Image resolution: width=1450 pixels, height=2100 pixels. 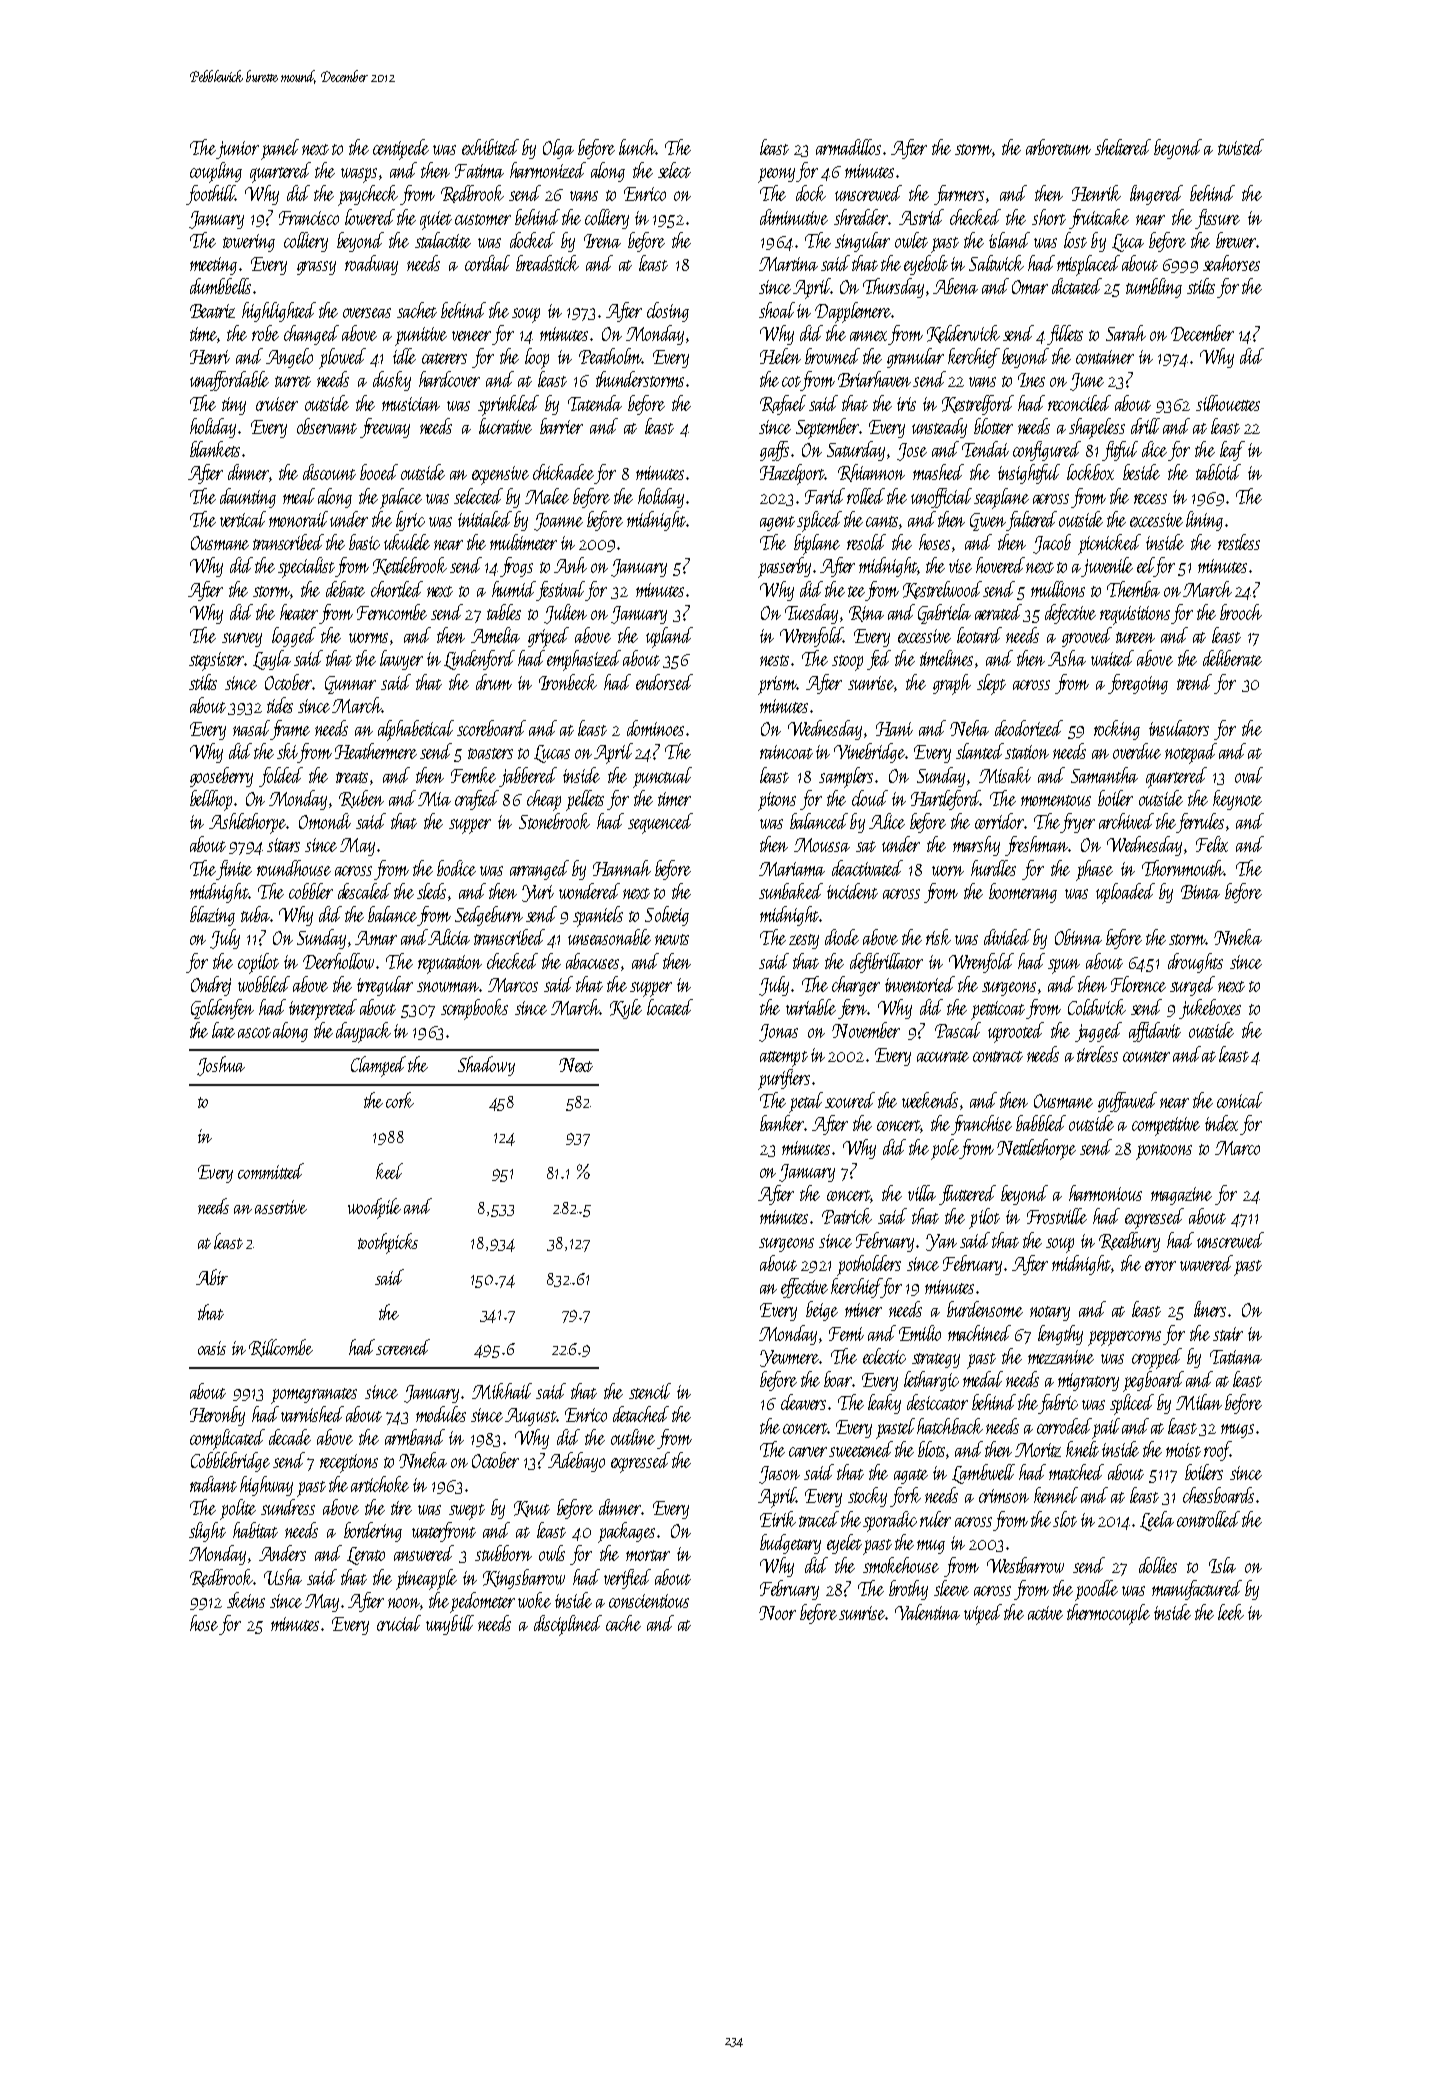 I want to click on centipede, so click(x=401, y=149).
